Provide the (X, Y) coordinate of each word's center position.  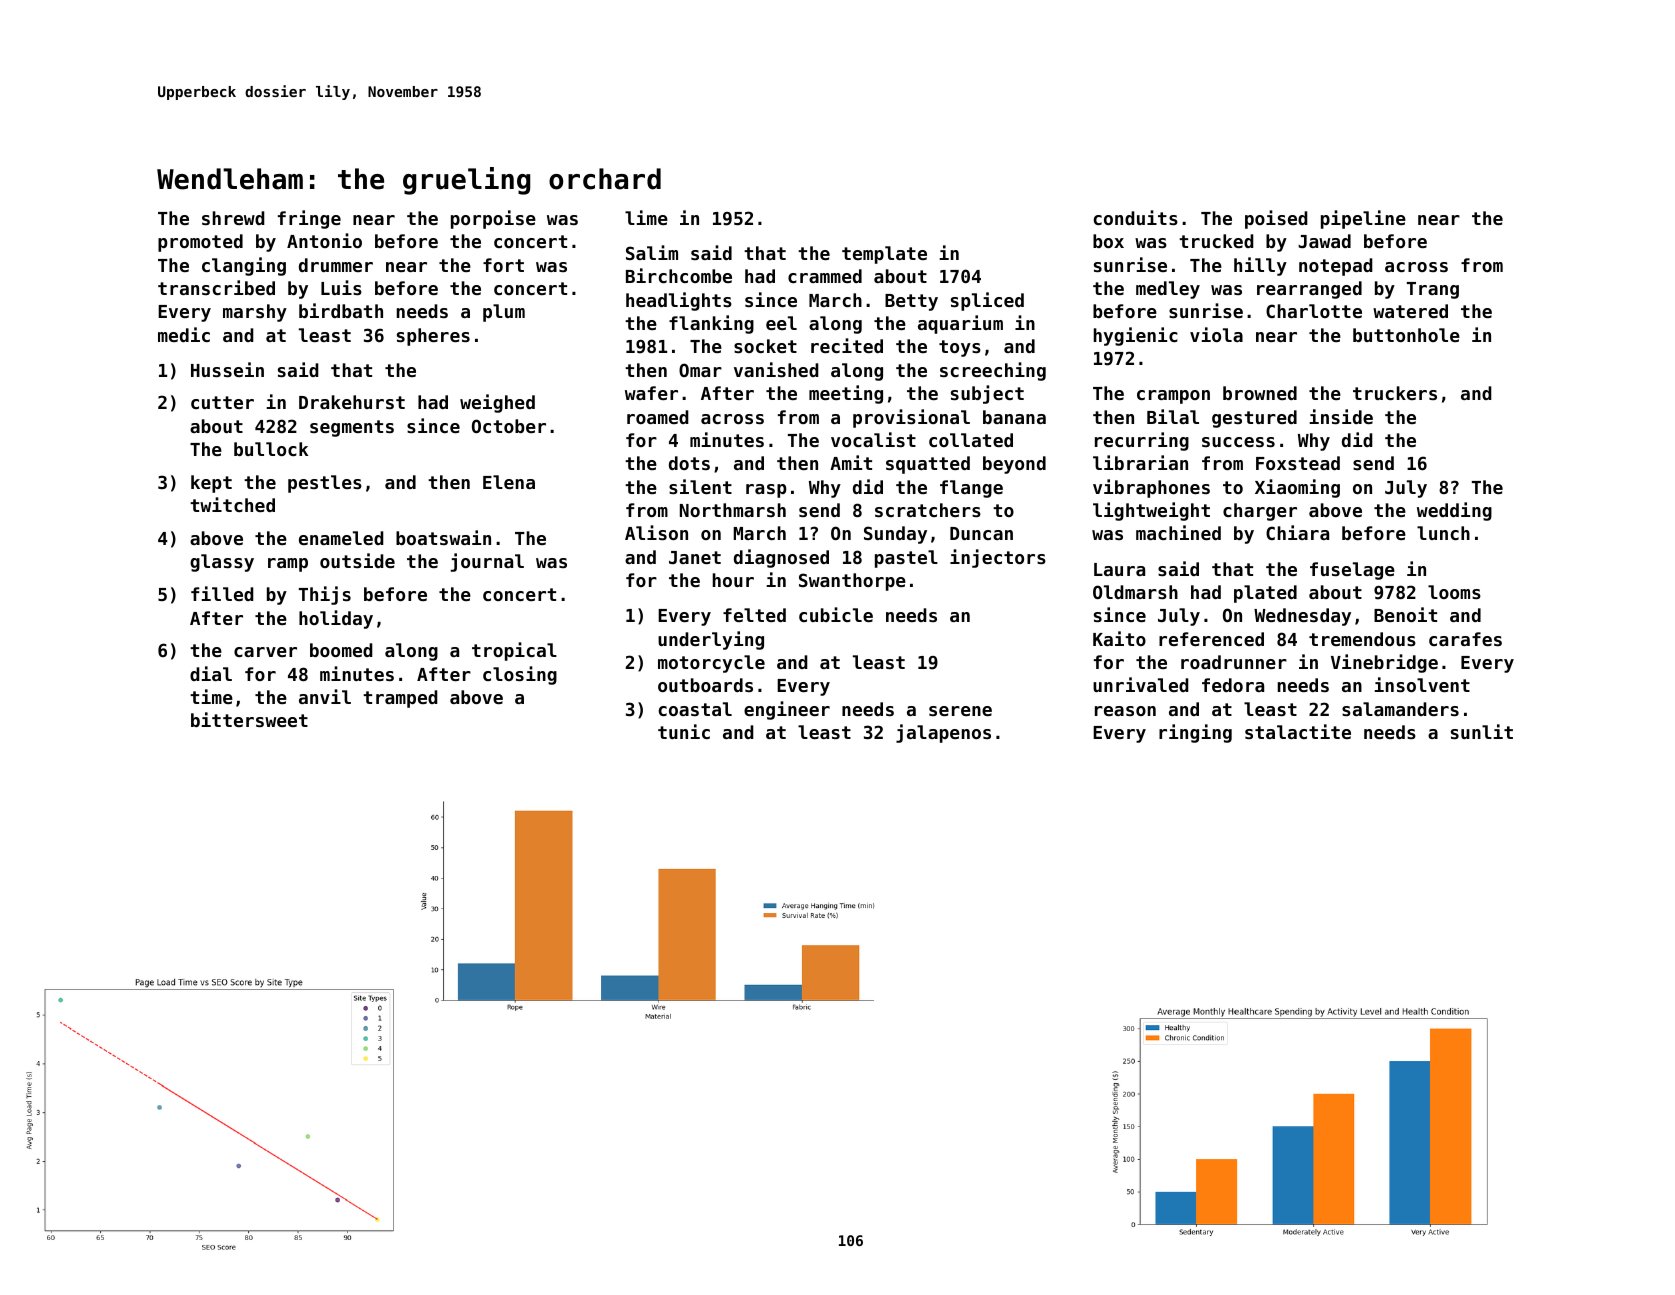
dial (211, 673)
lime (646, 217)
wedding (1454, 511)
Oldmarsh (1135, 592)
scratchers (928, 510)
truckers (1395, 393)
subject (987, 394)
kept (211, 484)
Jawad (1324, 241)
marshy (255, 313)
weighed (497, 403)
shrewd (233, 218)
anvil (325, 696)
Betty (911, 302)
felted (754, 615)
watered (1410, 311)
